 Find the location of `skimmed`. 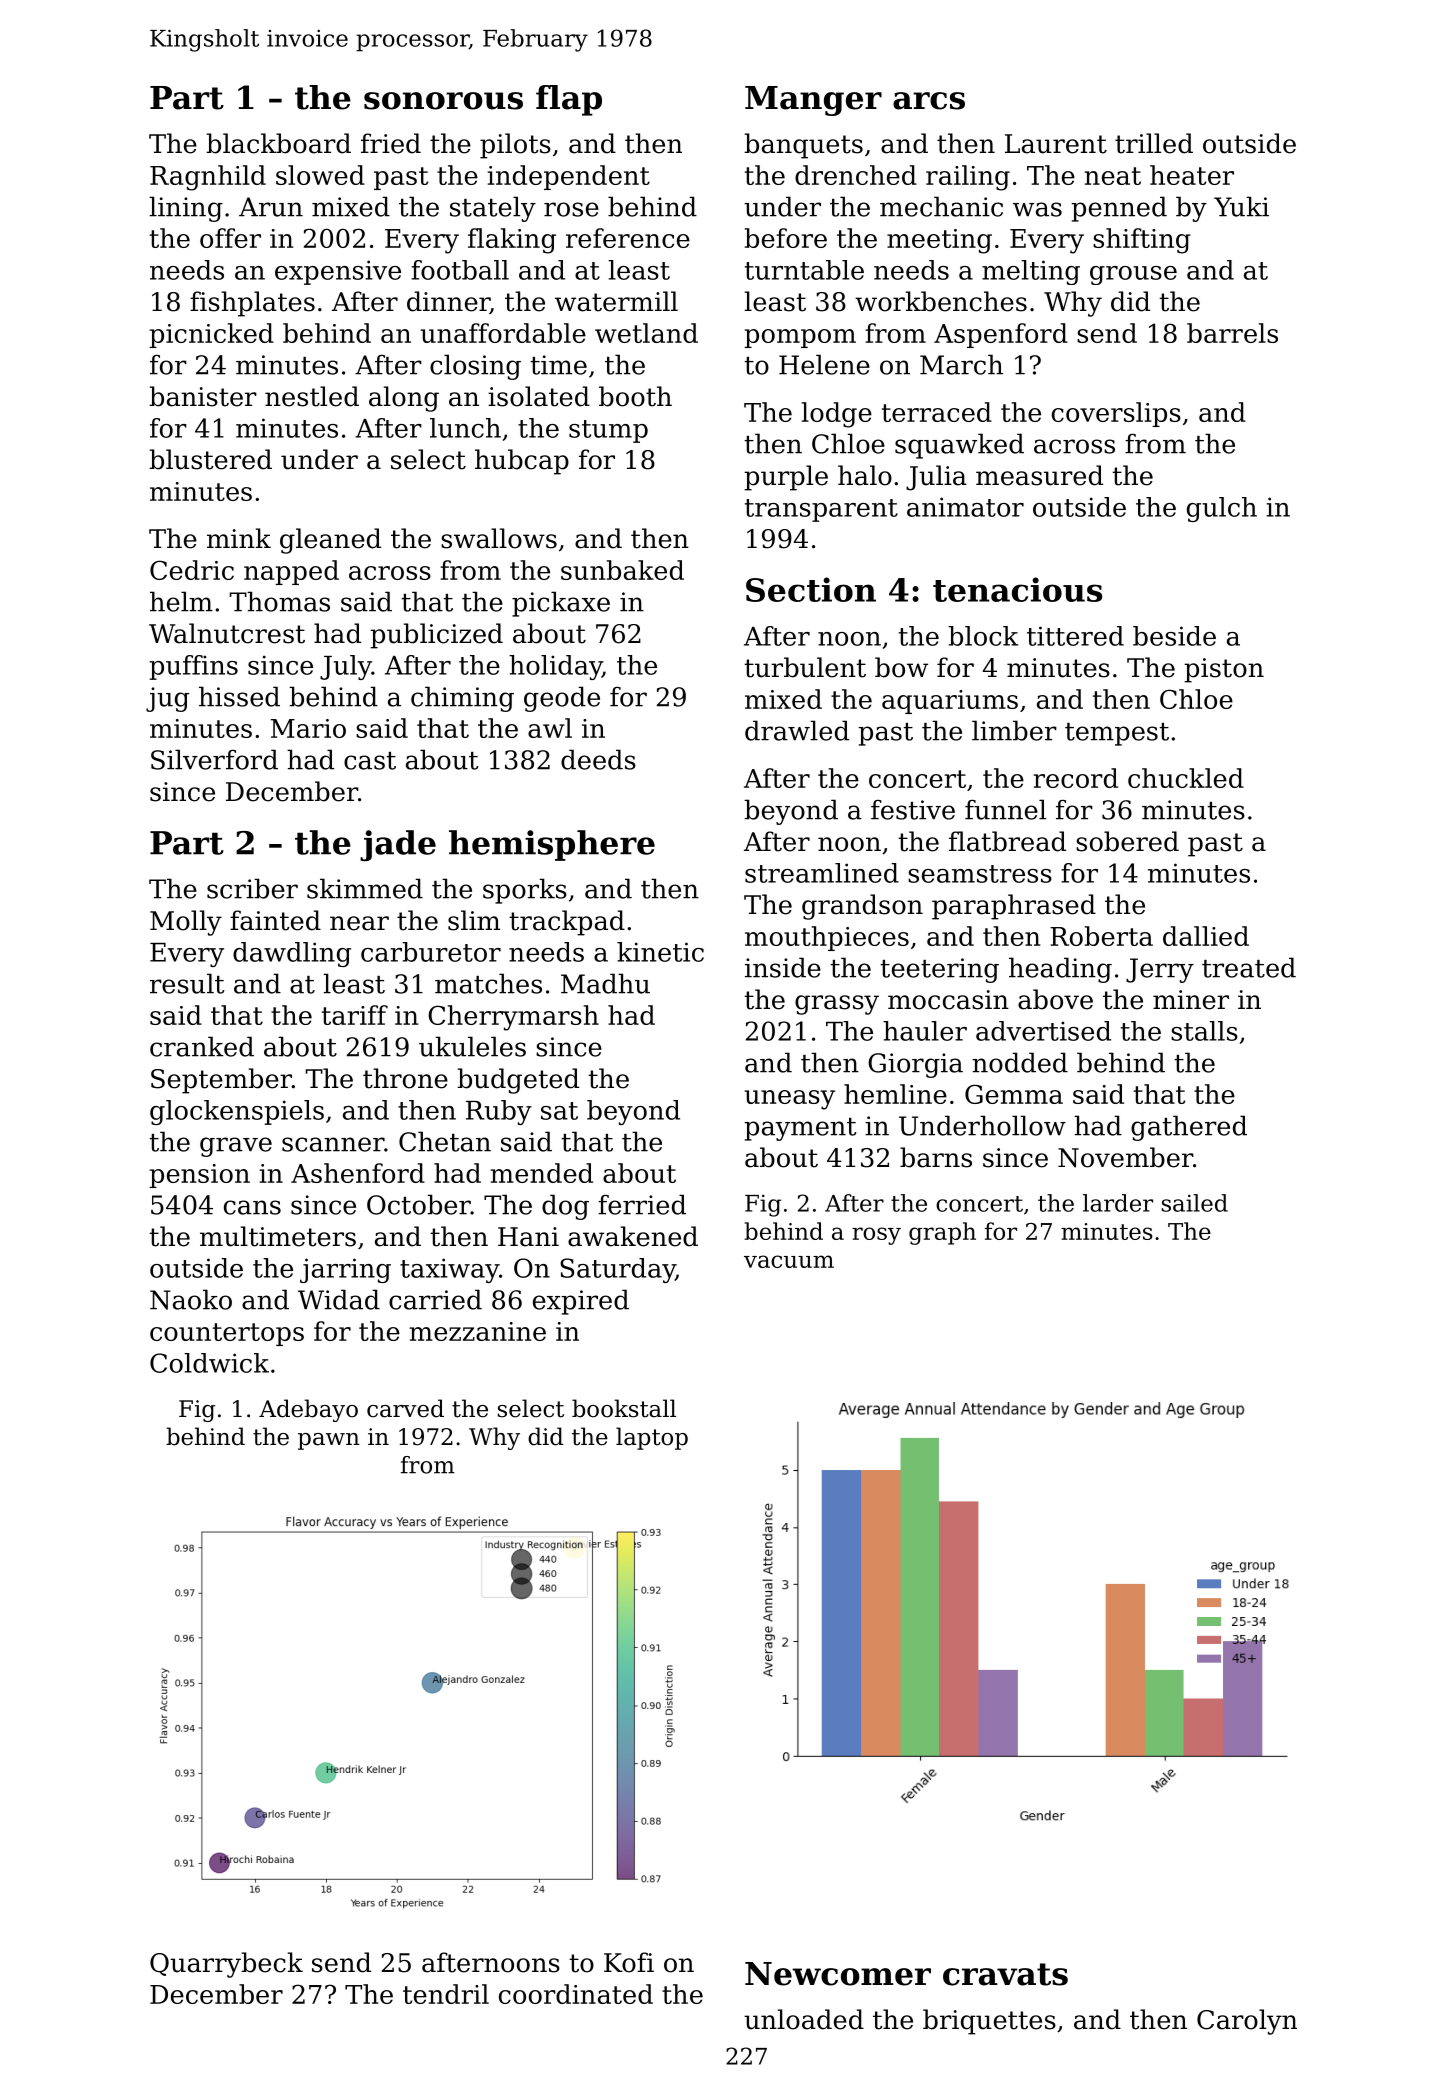

skimmed is located at coordinates (365, 888).
